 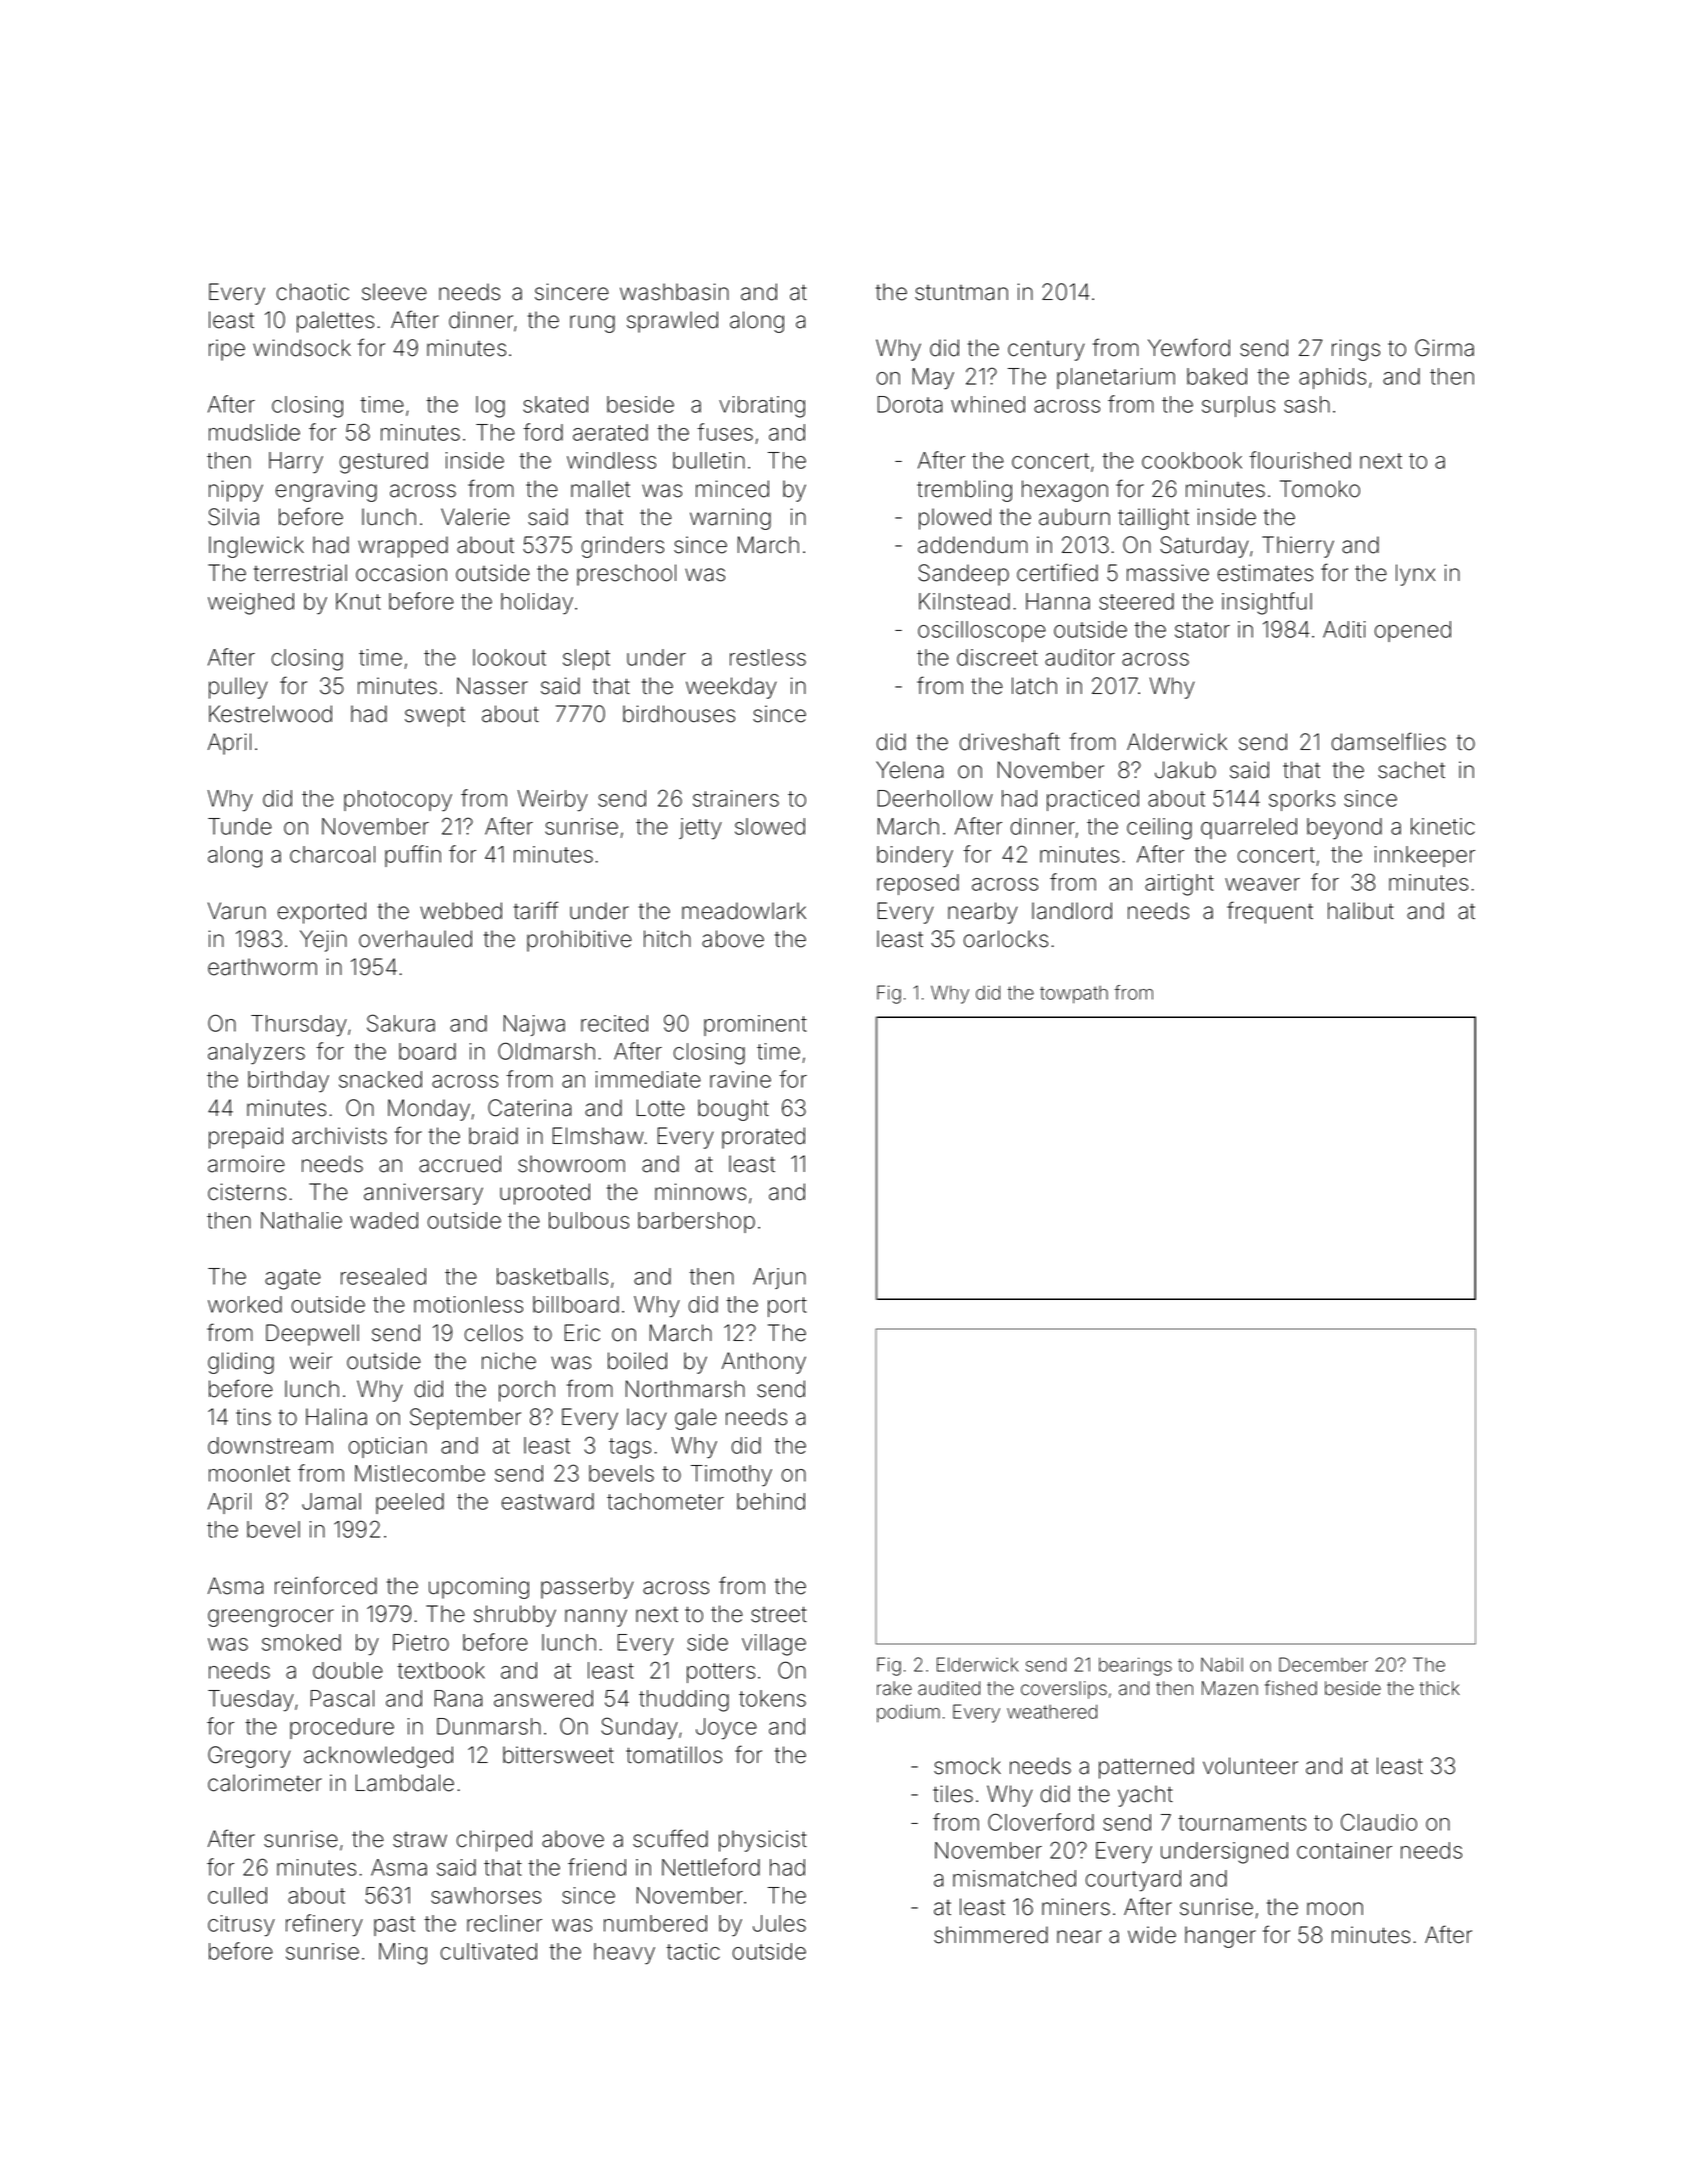 I want to click on stator, so click(x=1202, y=630).
